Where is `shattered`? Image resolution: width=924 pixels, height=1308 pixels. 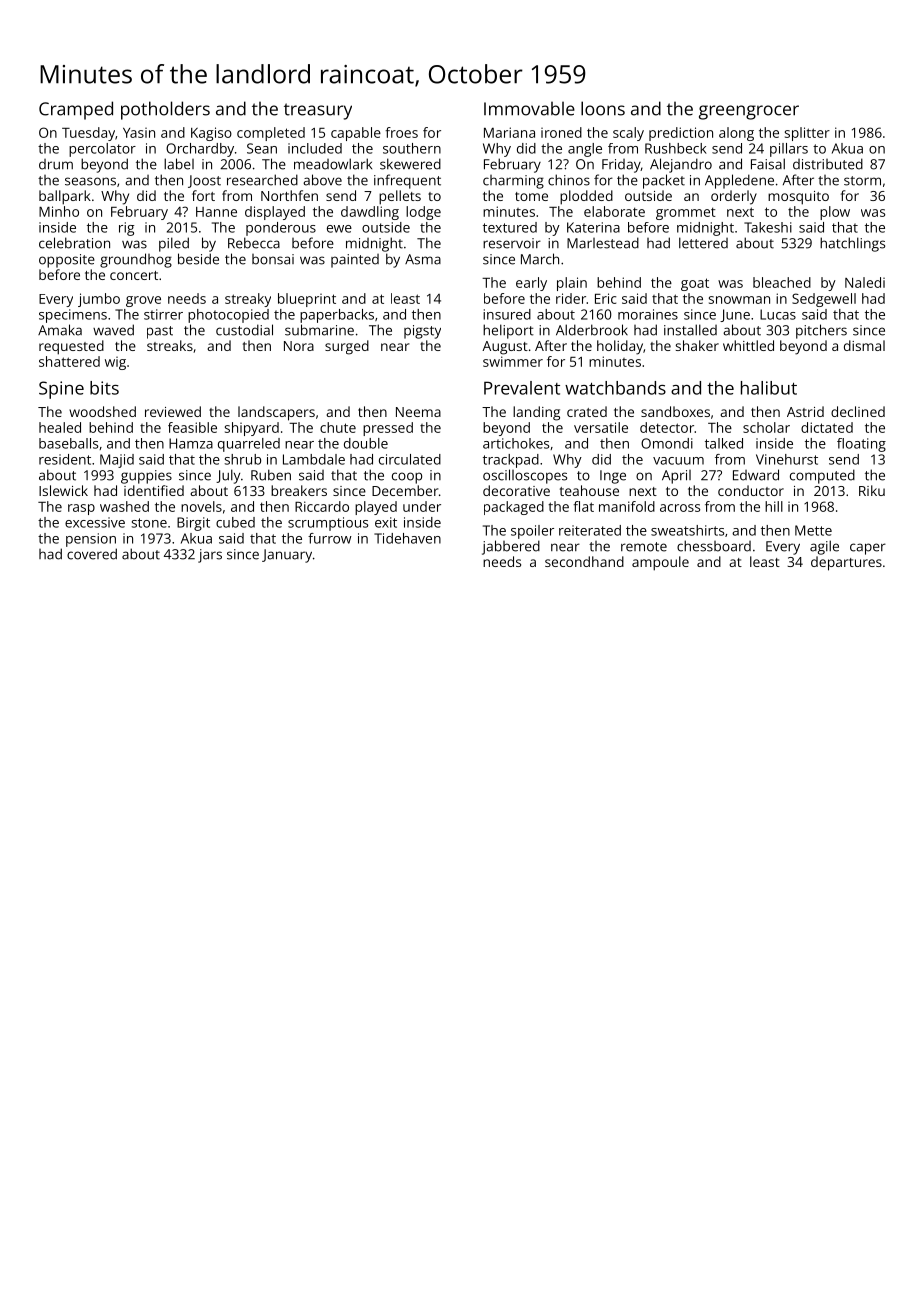 shattered is located at coordinates (69, 361).
